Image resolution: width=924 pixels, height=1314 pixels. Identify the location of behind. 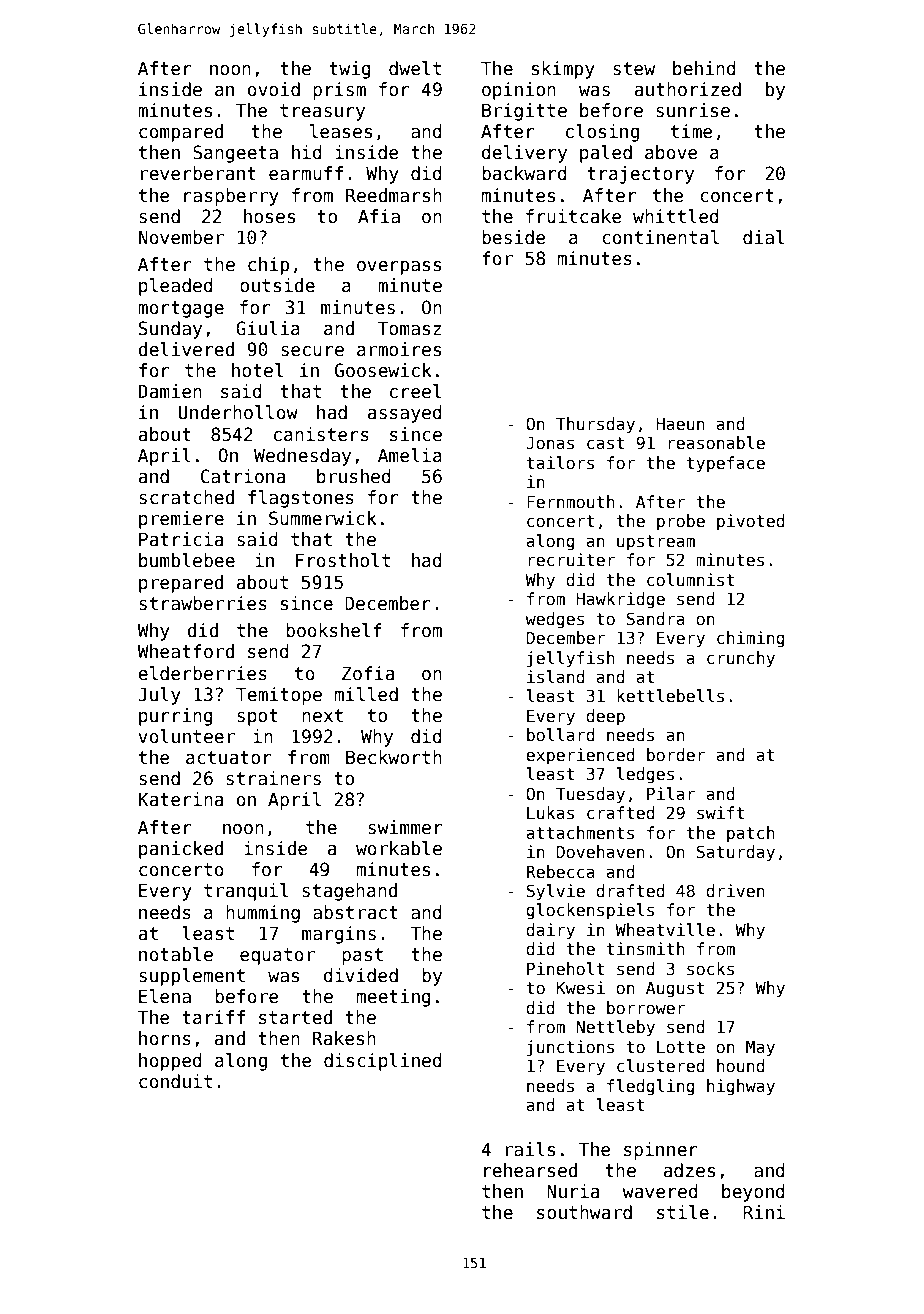
(704, 68).
